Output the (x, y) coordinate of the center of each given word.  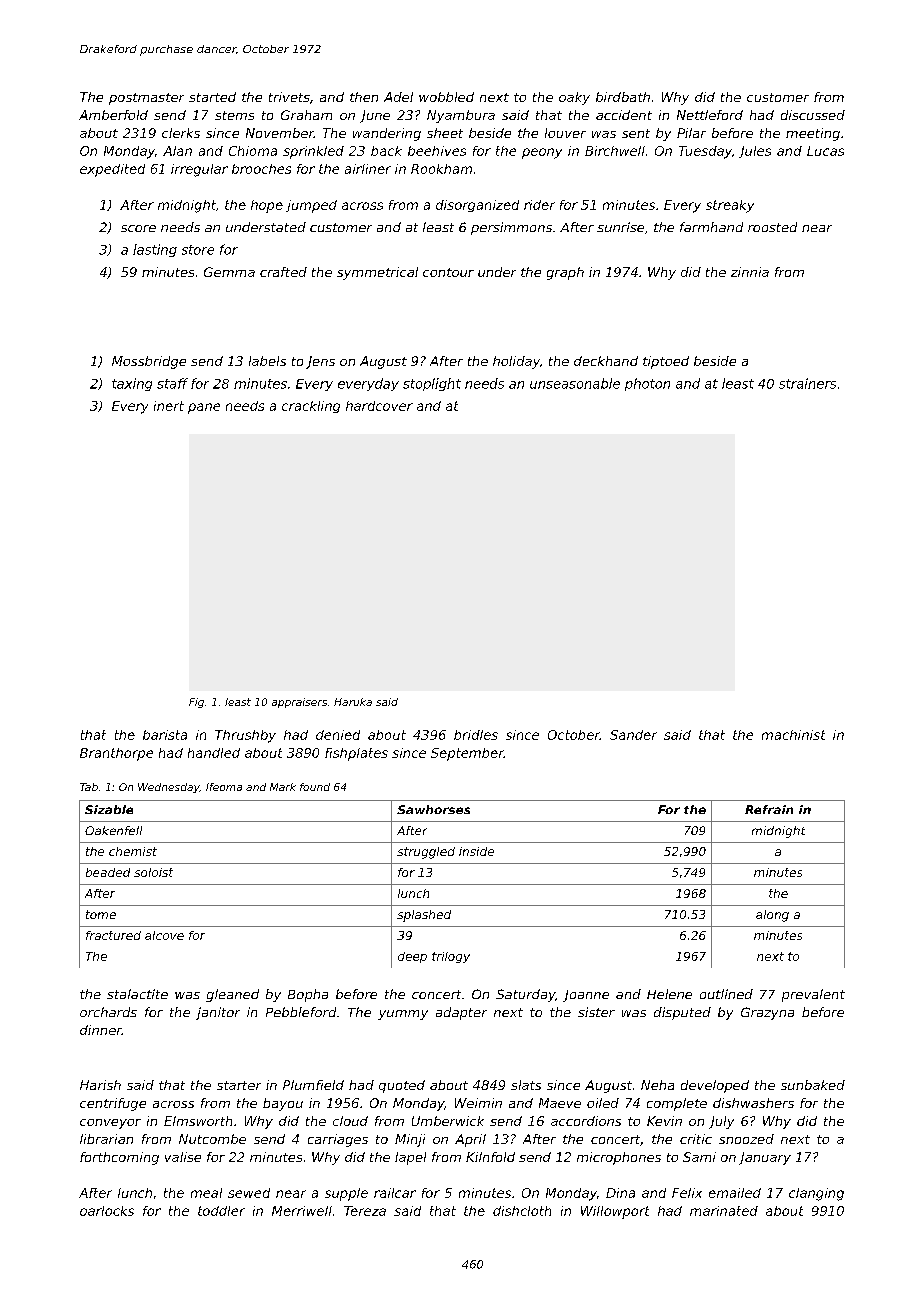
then (364, 97)
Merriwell (302, 1211)
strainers (807, 383)
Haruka (353, 702)
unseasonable (575, 383)
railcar (395, 1193)
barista (165, 735)
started (212, 97)
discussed (813, 115)
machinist (793, 735)
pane (204, 408)
